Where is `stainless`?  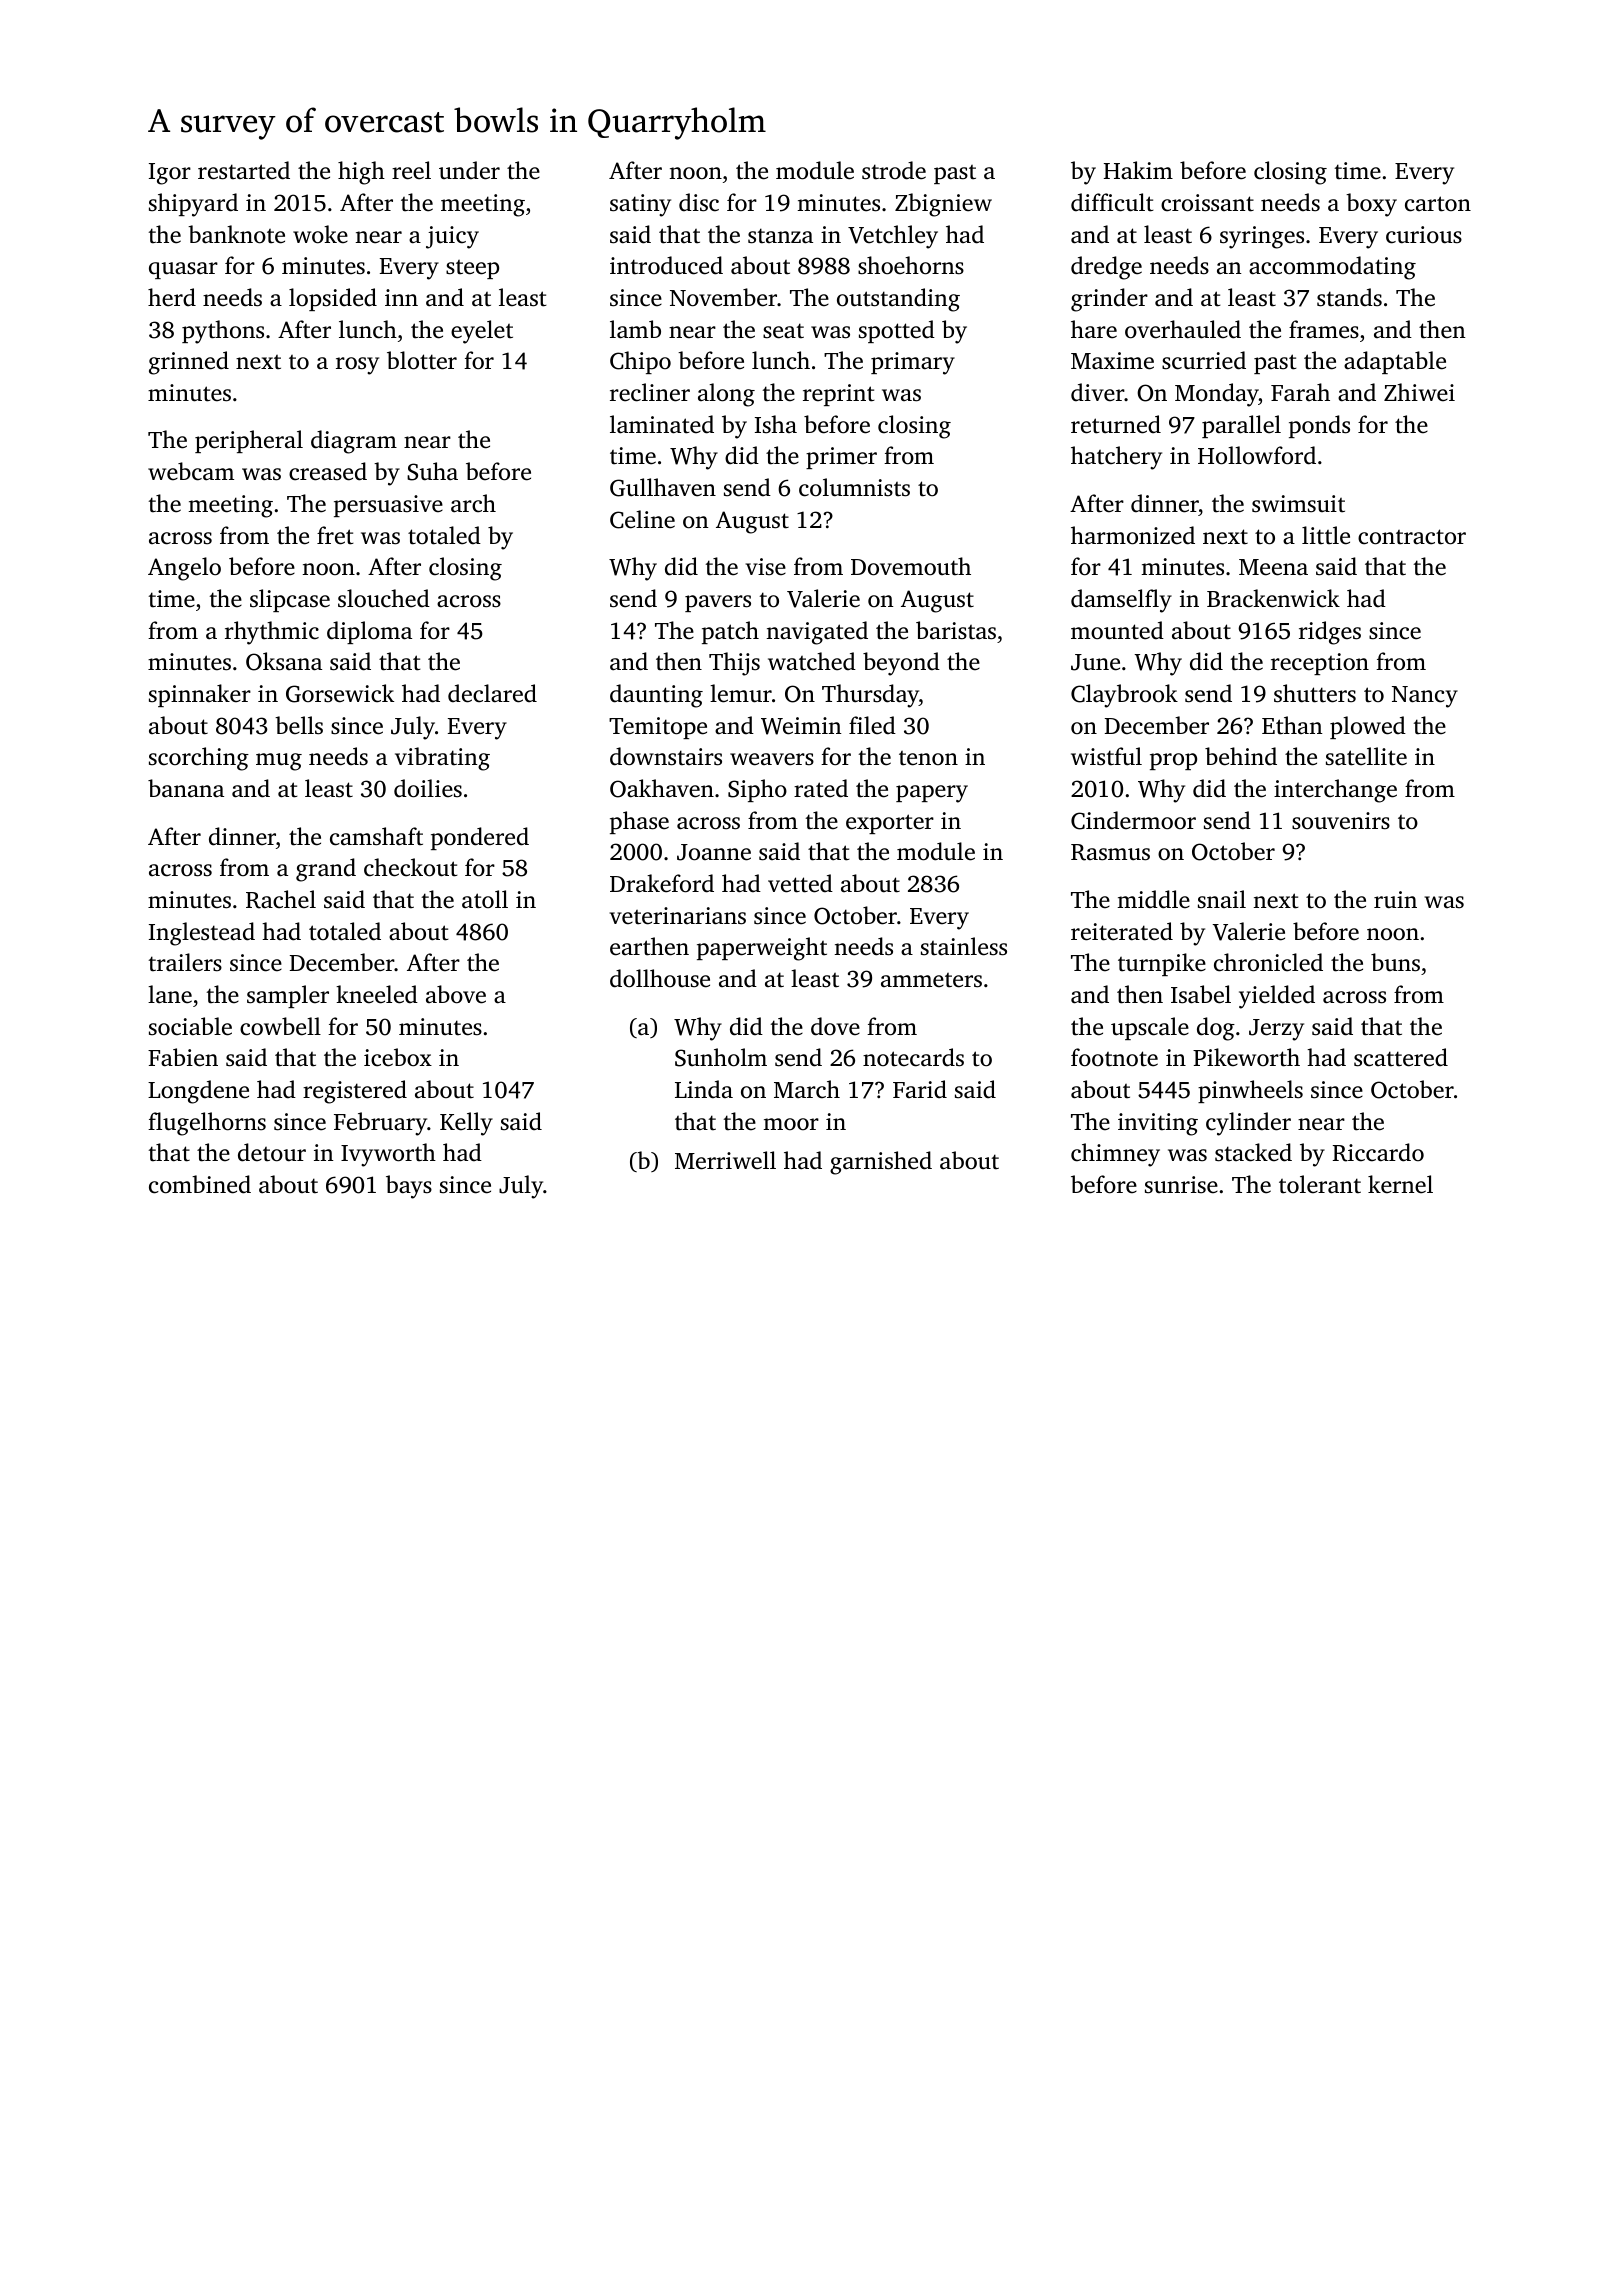 stainless is located at coordinates (964, 946).
